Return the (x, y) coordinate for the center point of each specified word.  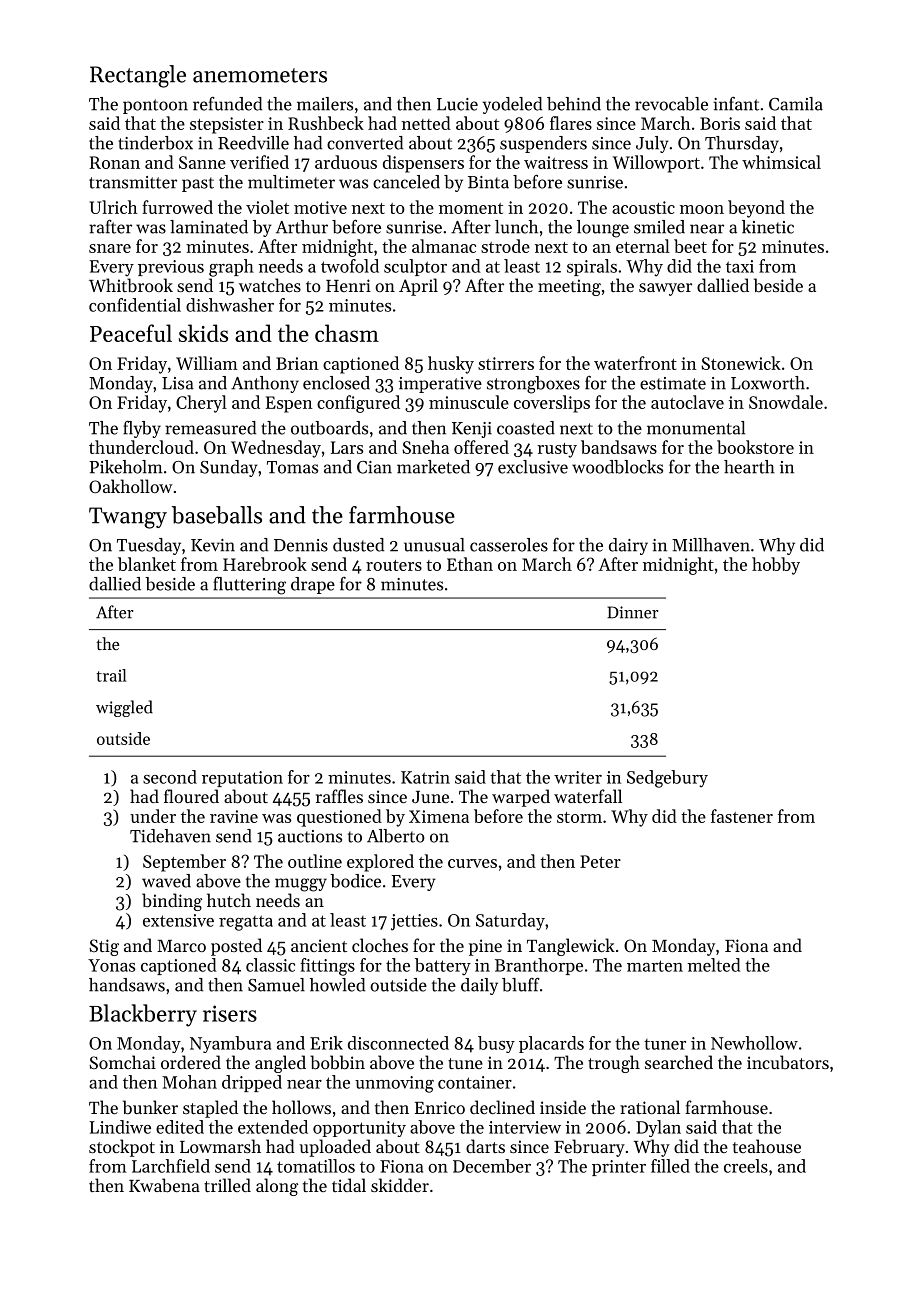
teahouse (767, 1146)
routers (394, 565)
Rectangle (138, 76)
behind (574, 104)
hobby (776, 566)
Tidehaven (170, 836)
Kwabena (164, 1185)
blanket (147, 564)
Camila (796, 104)
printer (619, 1168)
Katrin (425, 777)
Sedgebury (667, 779)
